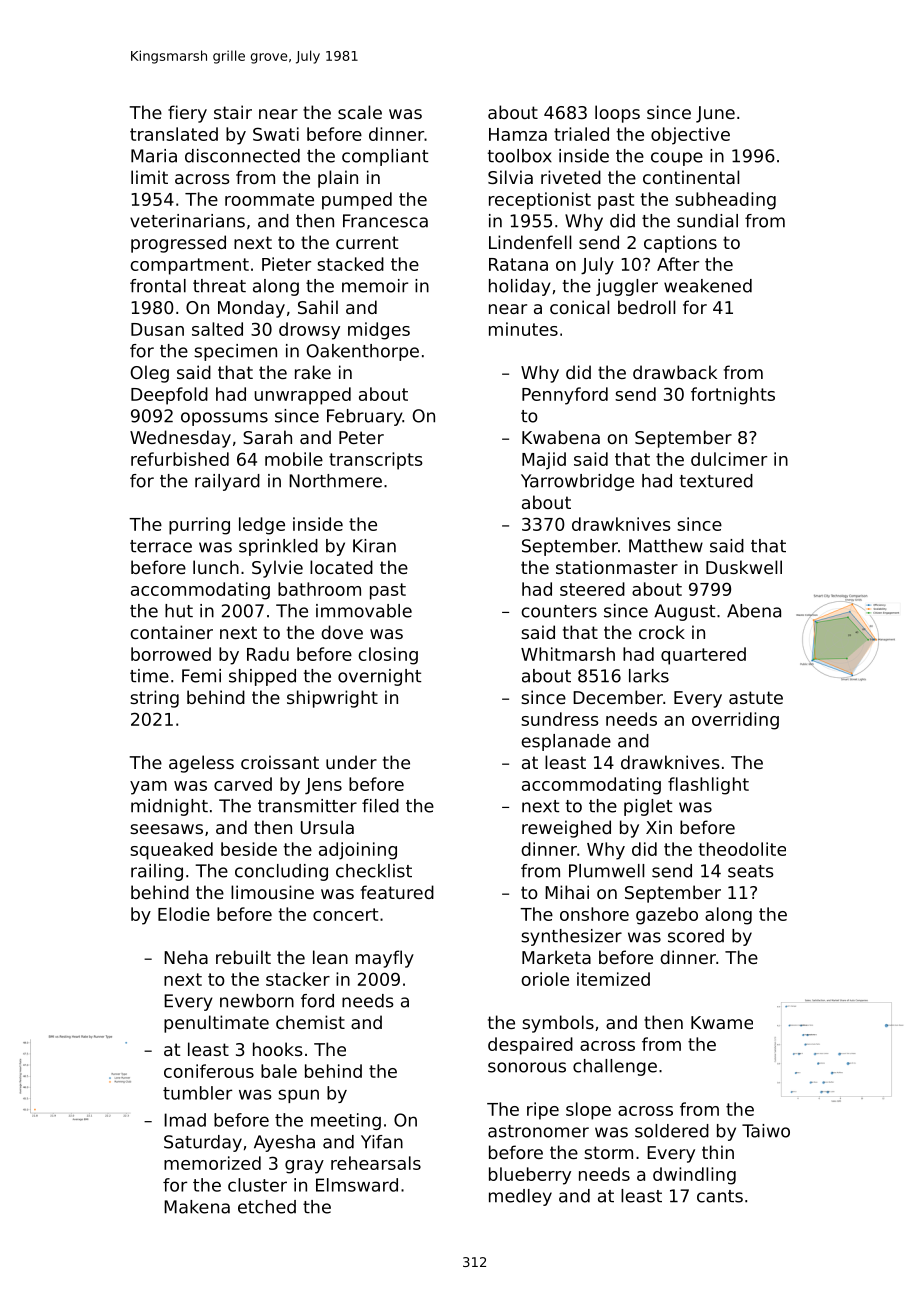  What do you see at coordinates (363, 352) in the page?
I see `Oakenthorpe` at bounding box center [363, 352].
